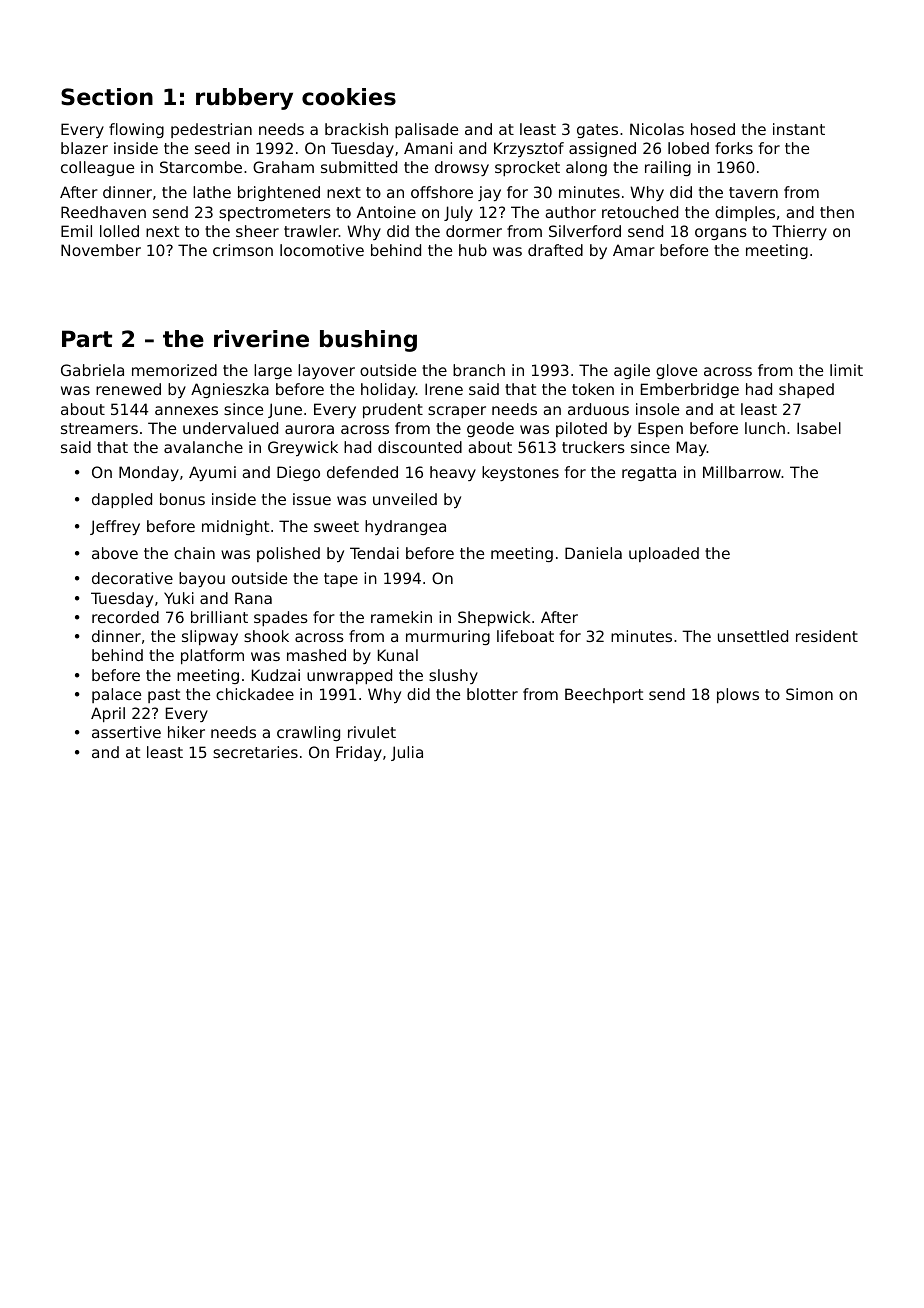 This screenshot has width=924, height=1308. What do you see at coordinates (846, 370) in the screenshot?
I see `limit` at bounding box center [846, 370].
